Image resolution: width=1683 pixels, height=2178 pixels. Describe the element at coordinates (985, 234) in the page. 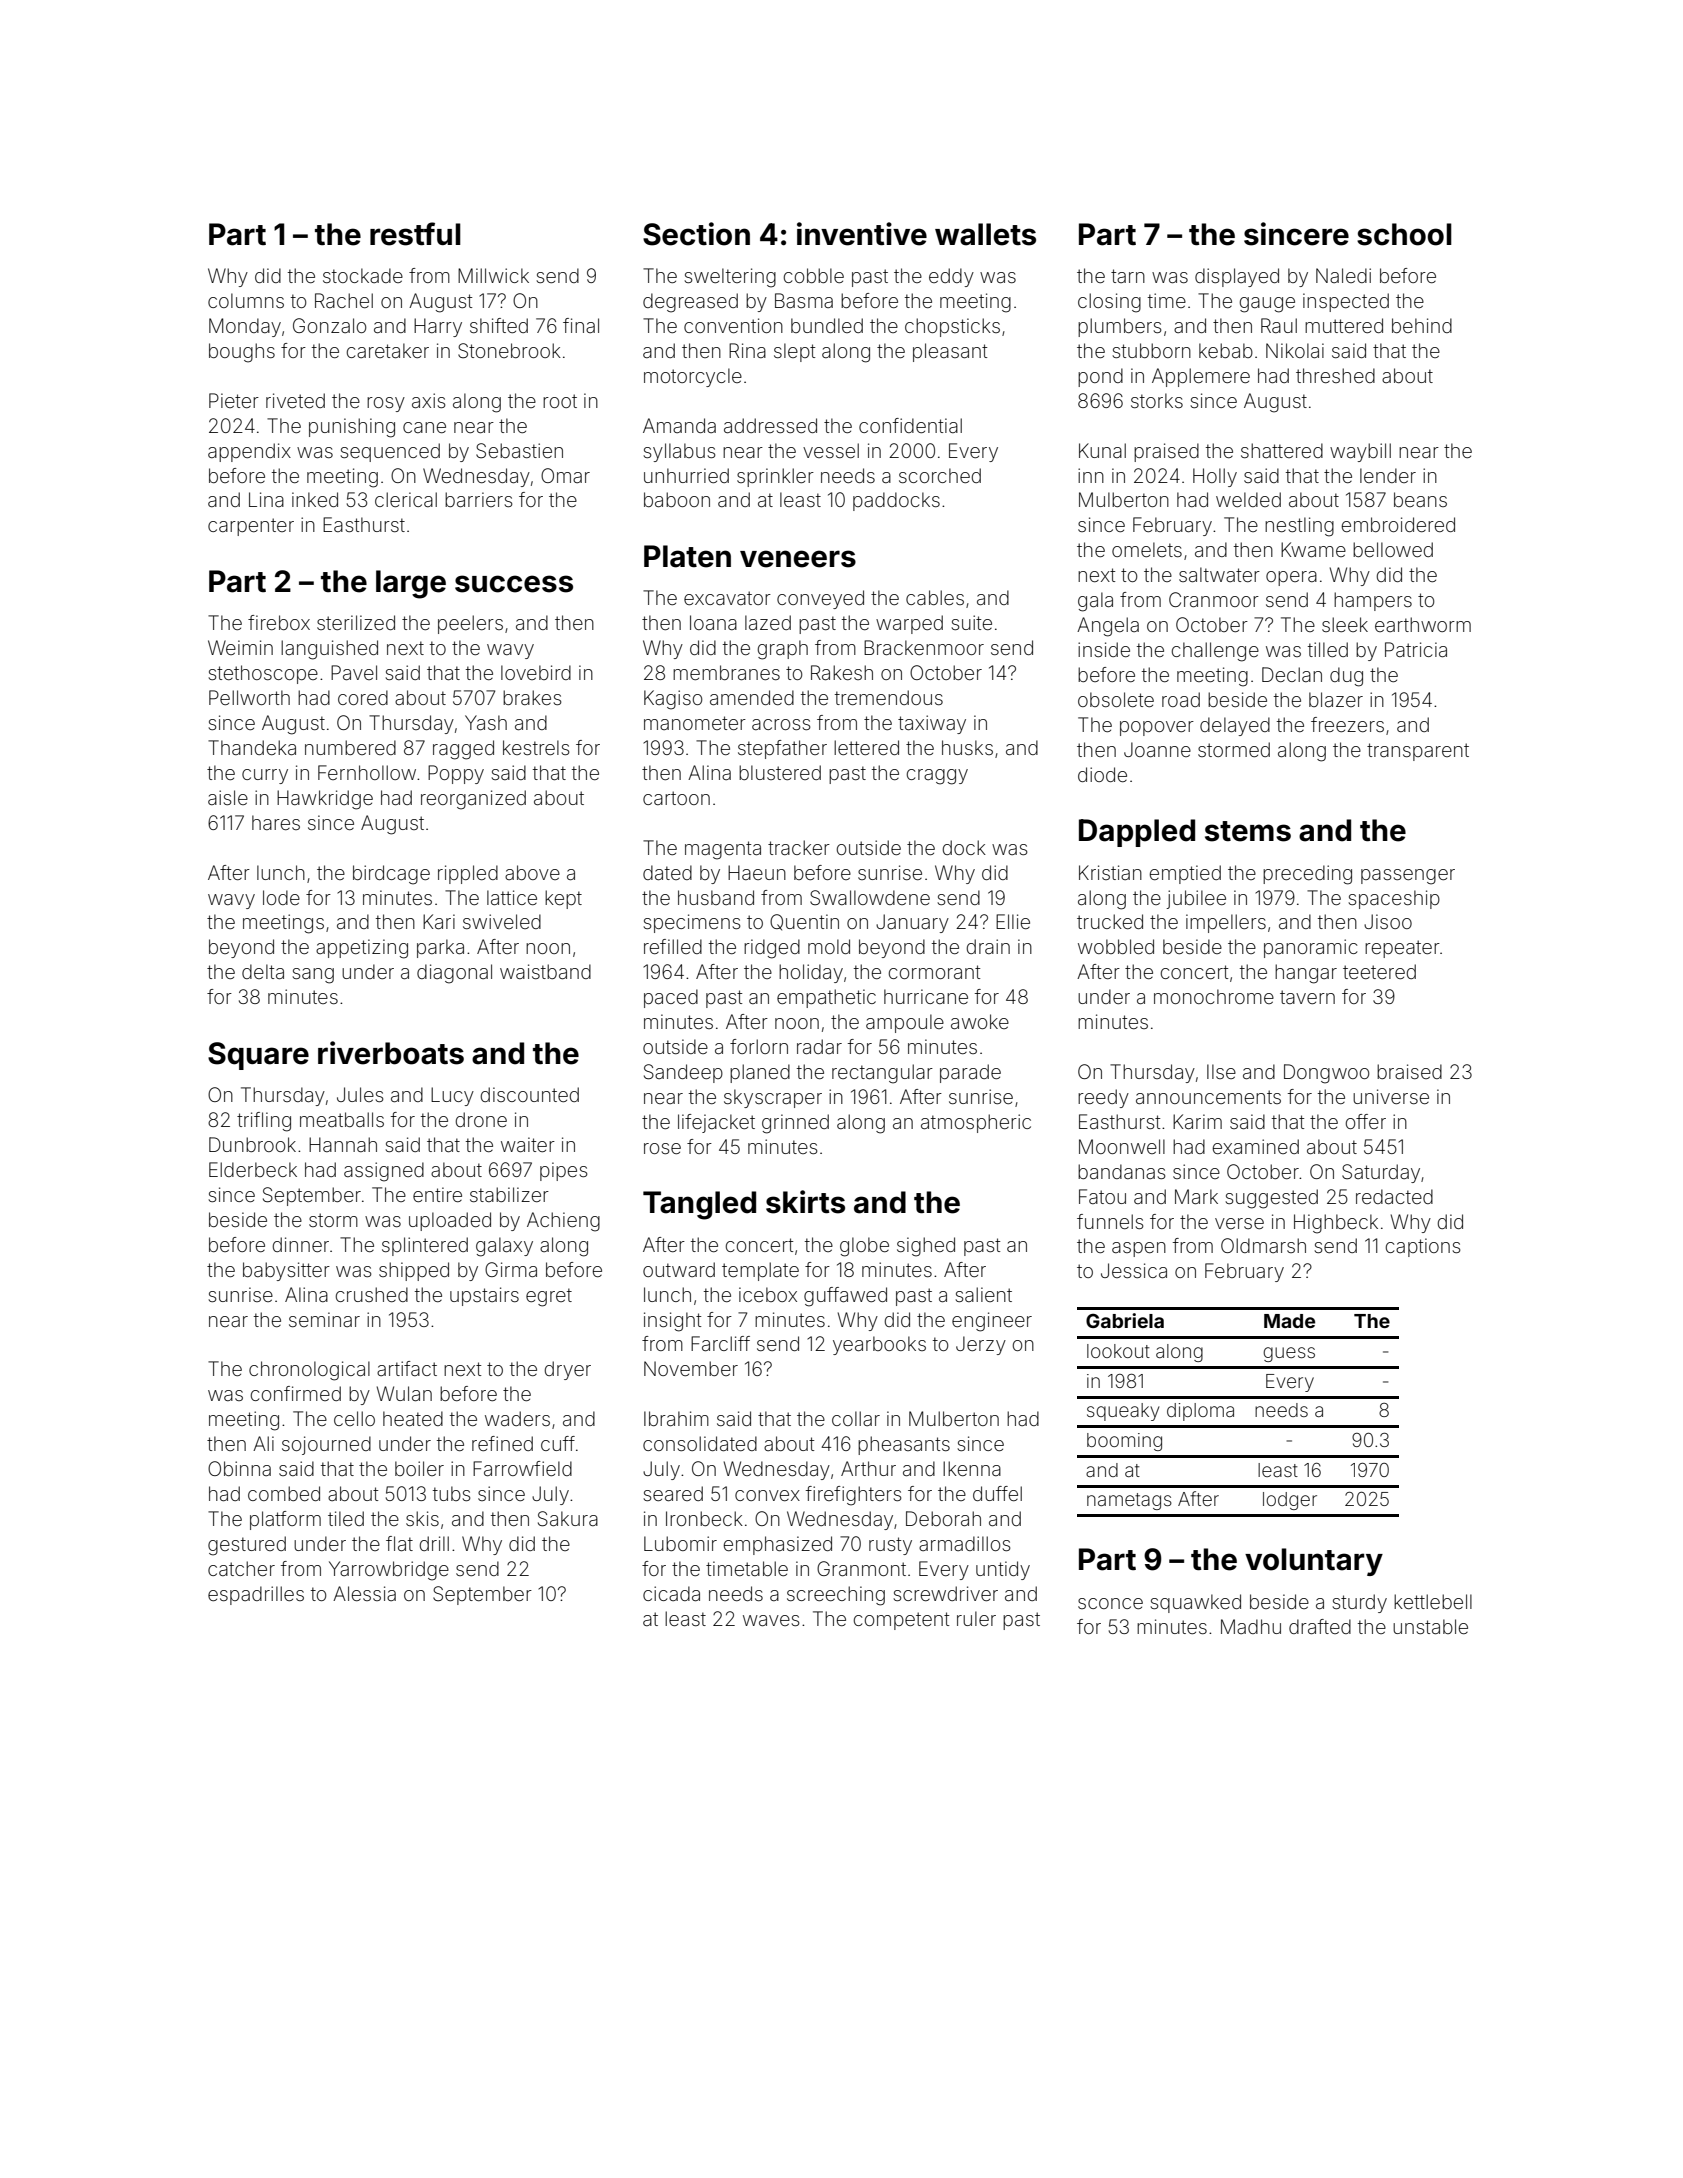

I see `wallets` at that location.
